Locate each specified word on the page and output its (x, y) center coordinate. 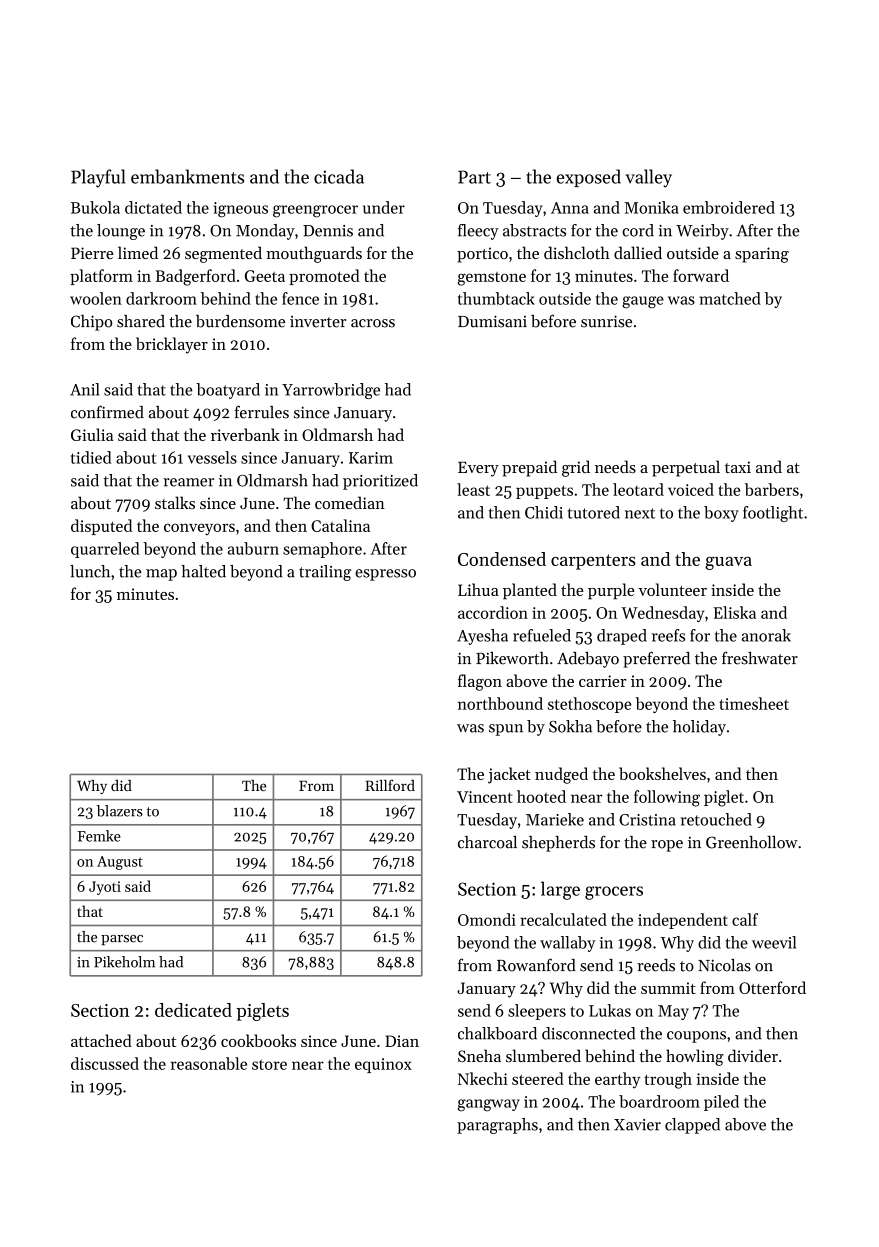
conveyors (199, 529)
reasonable (209, 1063)
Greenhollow (752, 842)
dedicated (193, 1010)
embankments (187, 176)
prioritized (380, 482)
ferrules (262, 412)
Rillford (390, 785)
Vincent (484, 797)
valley (648, 178)
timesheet (754, 703)
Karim (371, 458)
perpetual (686, 468)
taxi (738, 467)
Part (474, 177)
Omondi (487, 919)
